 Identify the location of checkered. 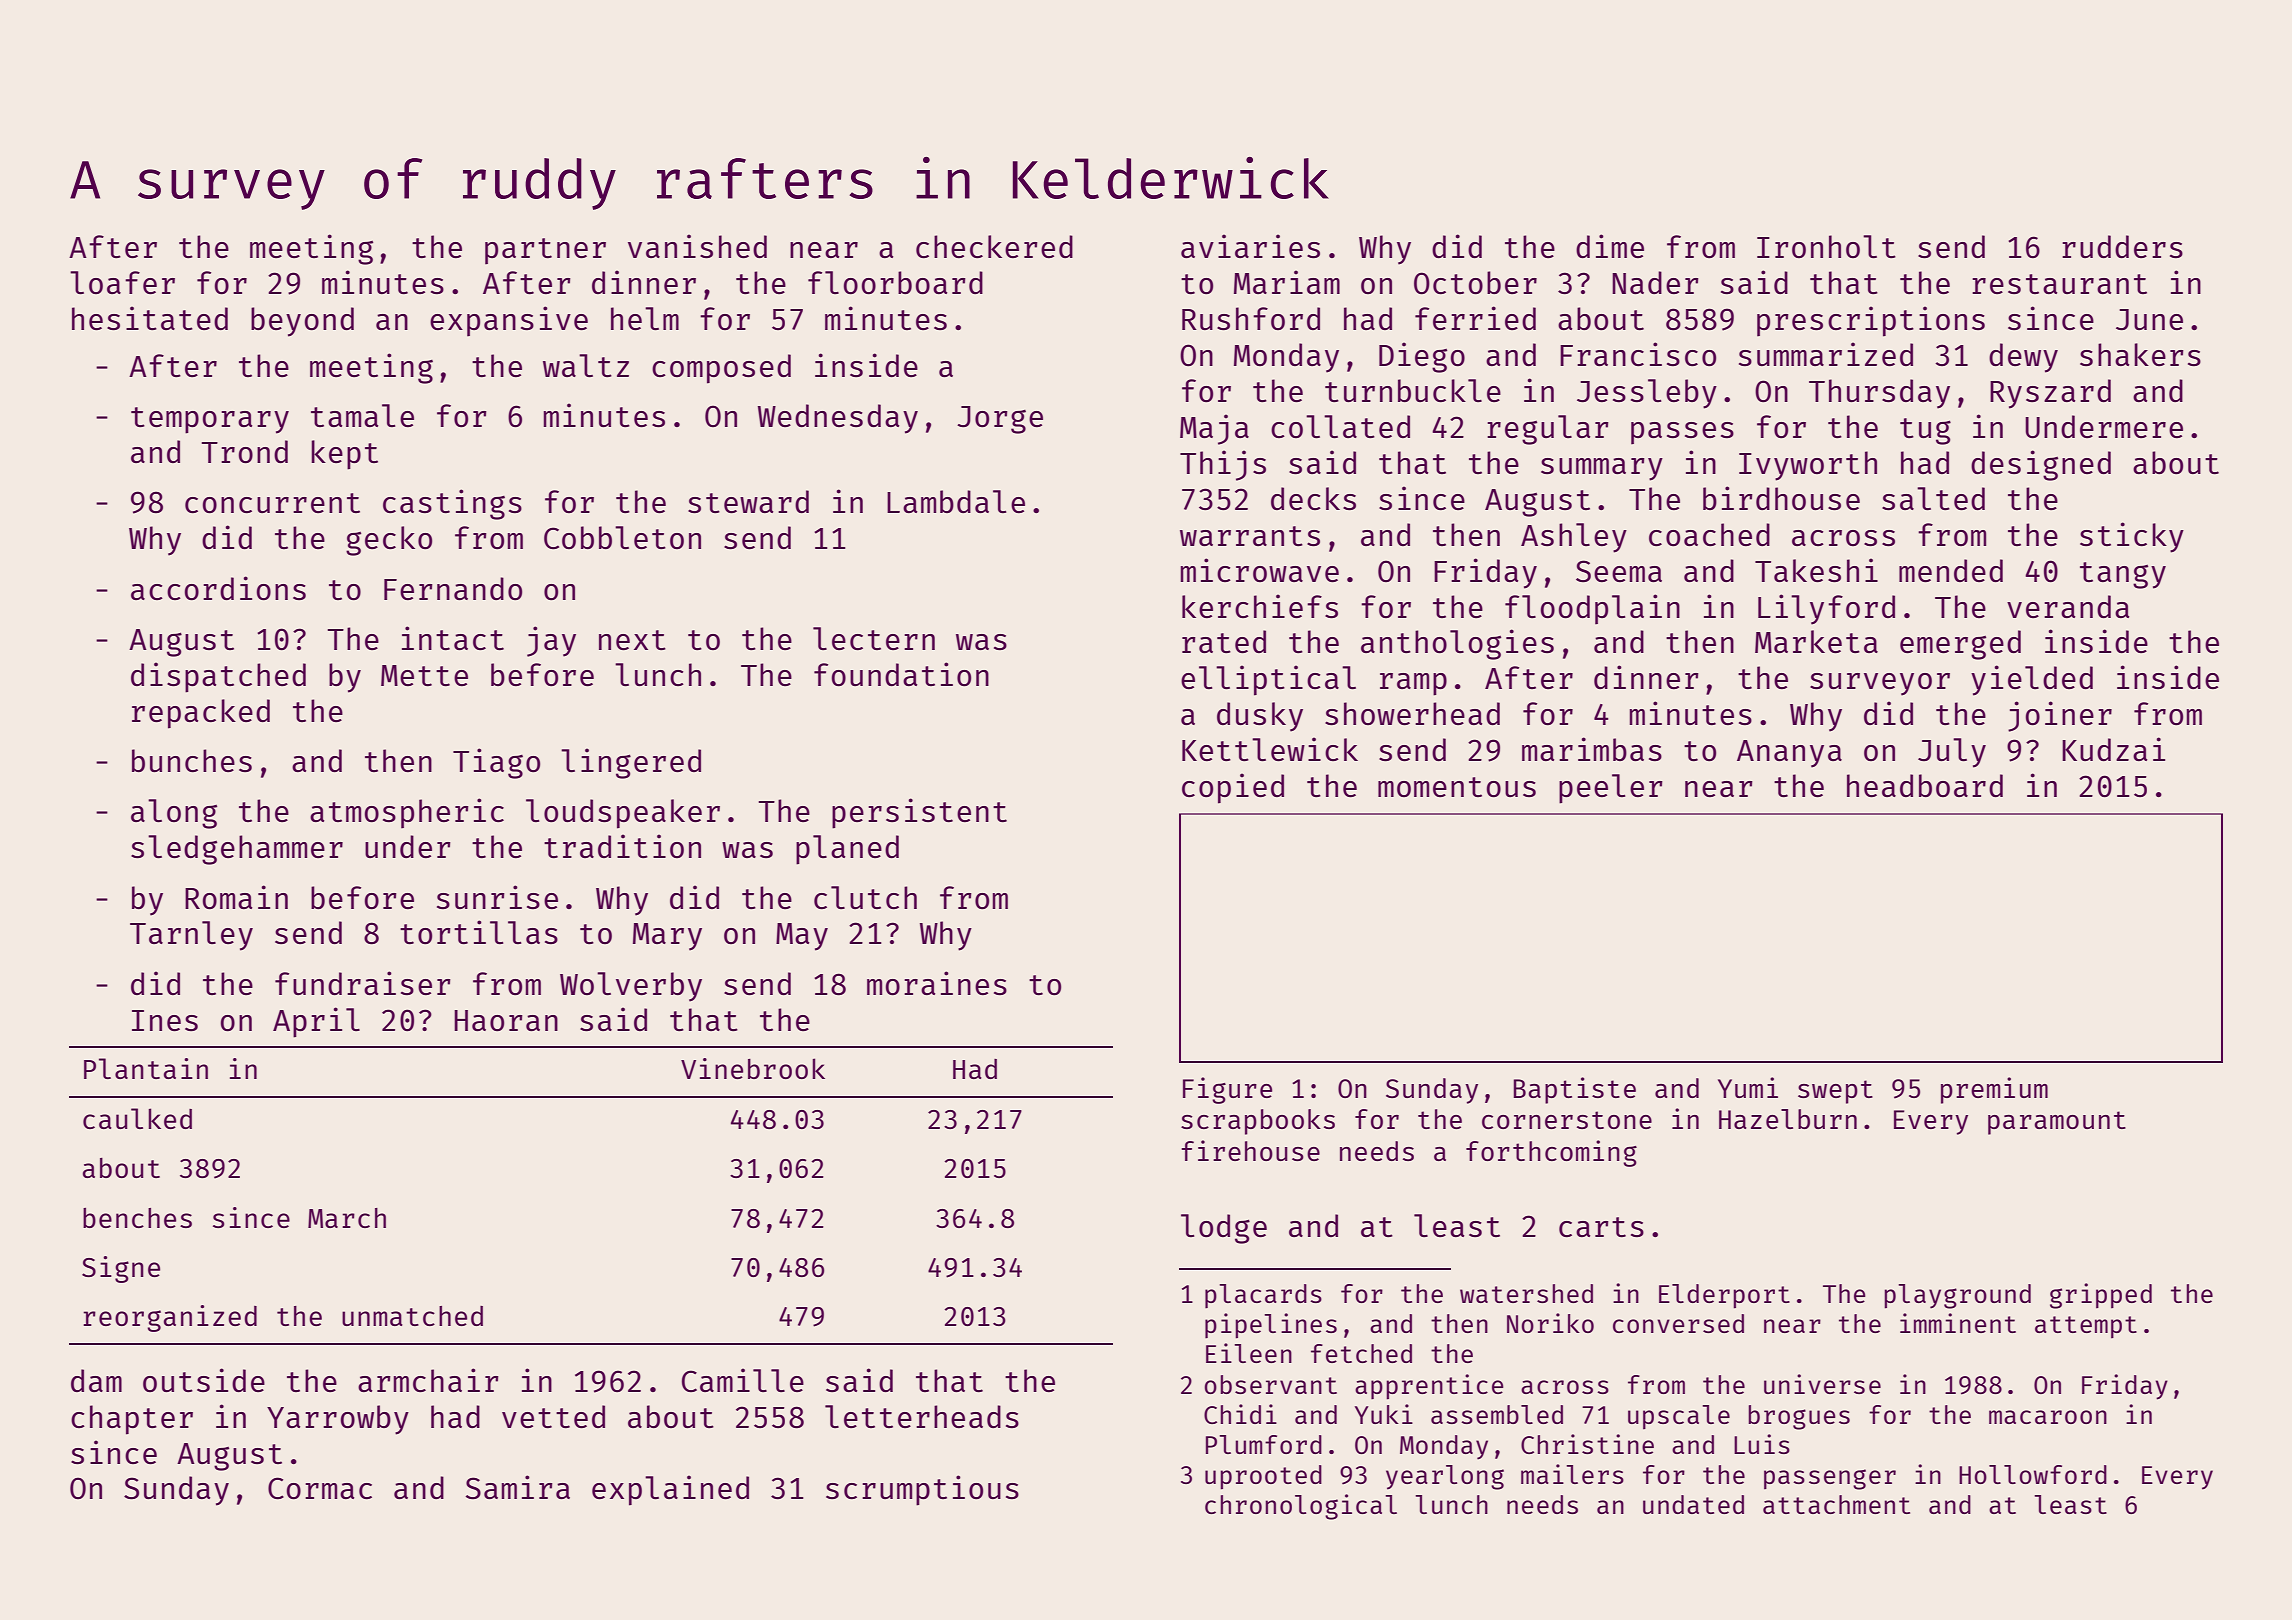
(994, 246).
